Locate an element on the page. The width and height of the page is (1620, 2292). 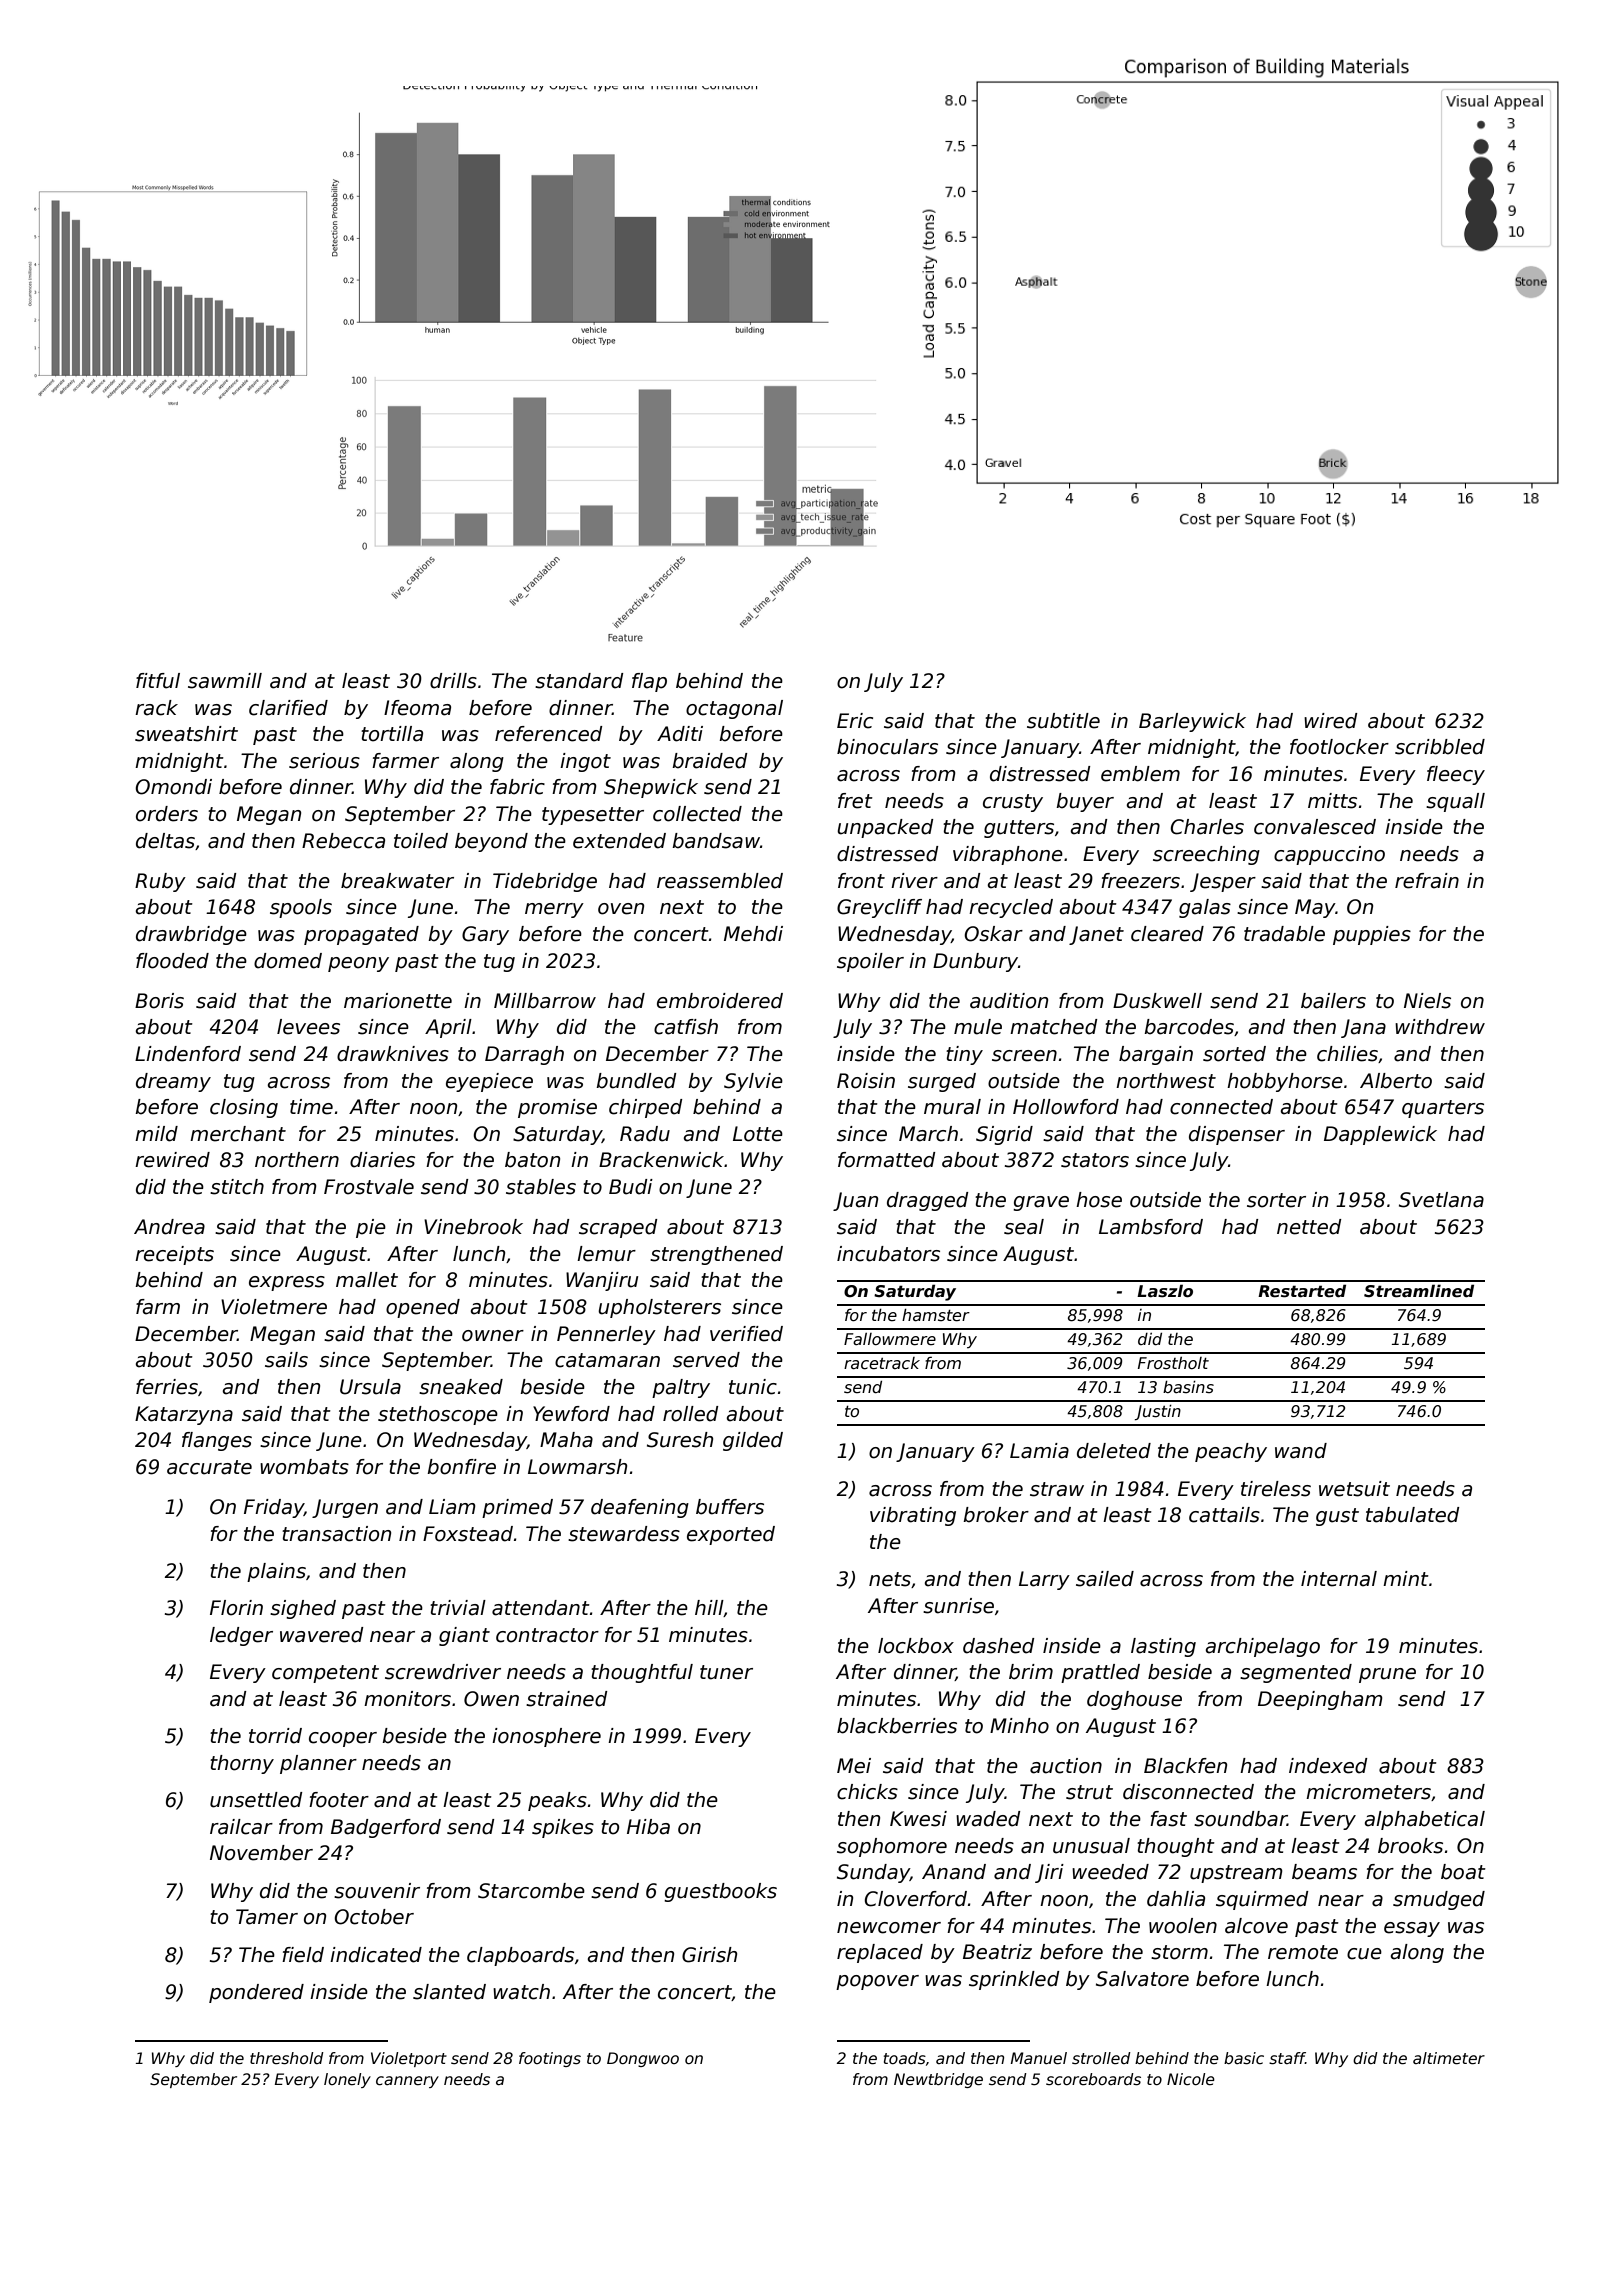
Frostvale is located at coordinates (369, 1187).
